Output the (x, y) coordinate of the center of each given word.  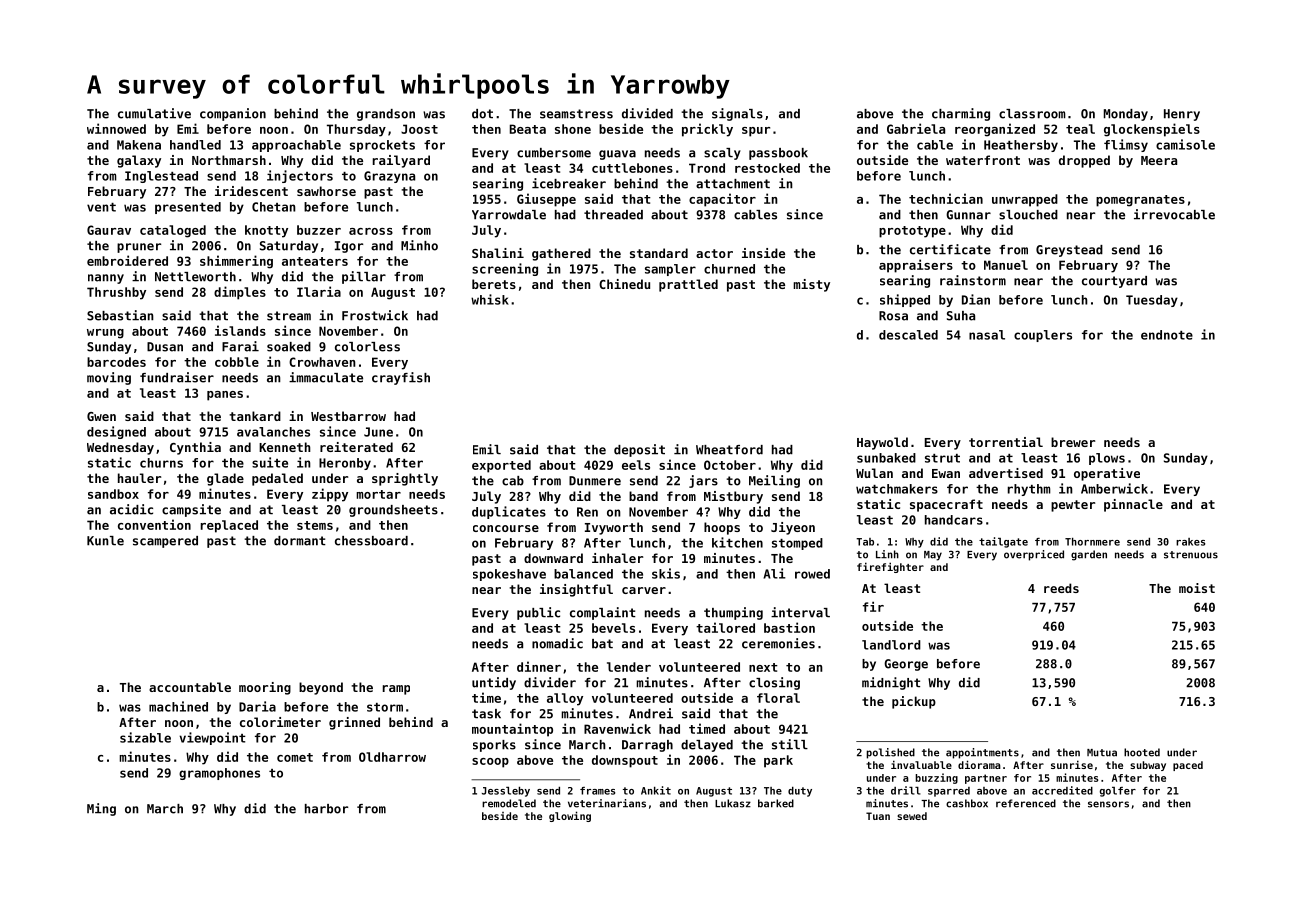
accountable (190, 687)
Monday (1126, 115)
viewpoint (212, 738)
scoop (490, 763)
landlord (891, 645)
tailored (725, 627)
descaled (908, 335)
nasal (987, 335)
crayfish (401, 378)
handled (195, 145)
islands (240, 330)
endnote (1167, 335)
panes (225, 396)
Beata (528, 129)
